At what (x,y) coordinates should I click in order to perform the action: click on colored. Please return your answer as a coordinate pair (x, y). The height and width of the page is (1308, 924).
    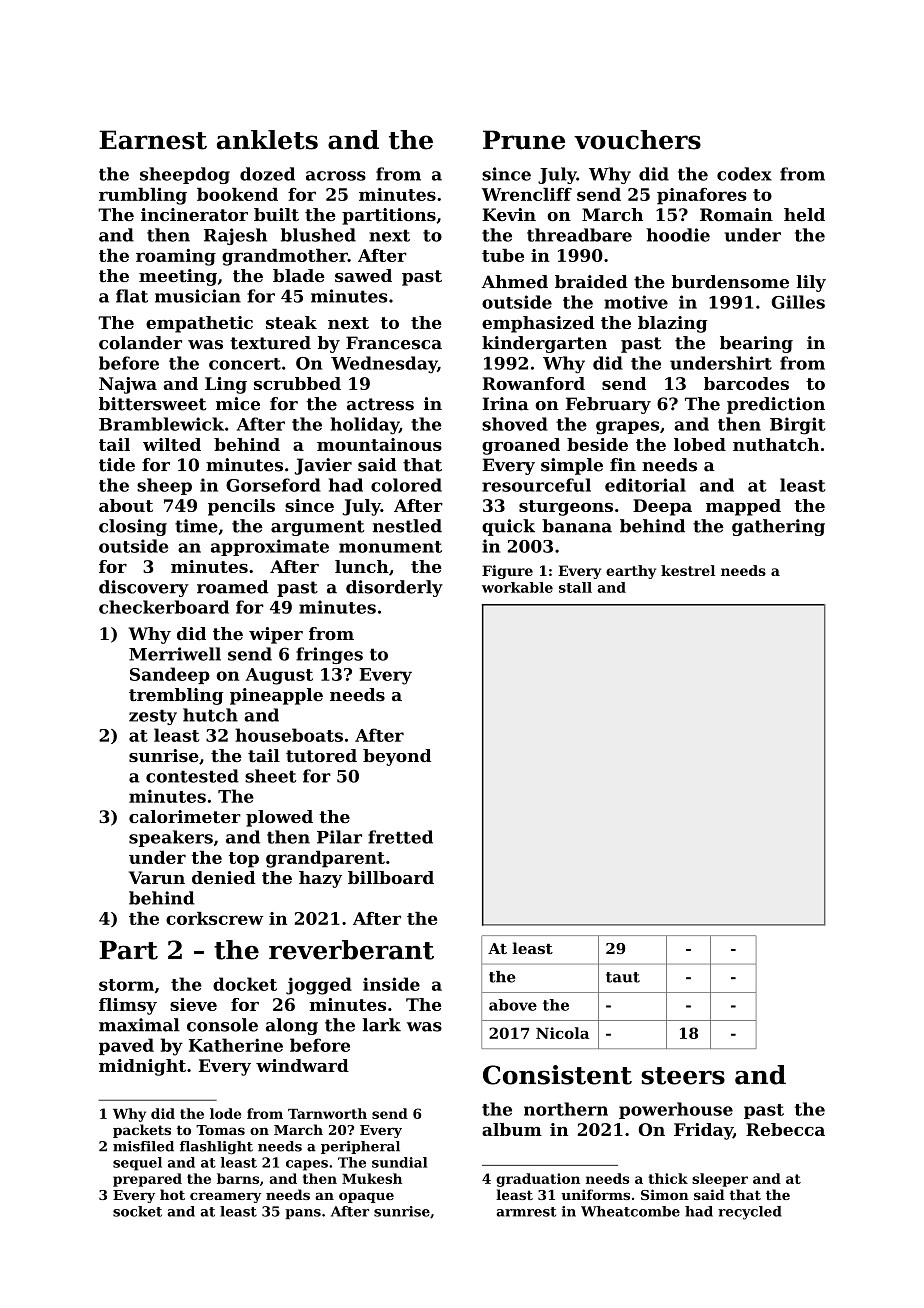
    Looking at the image, I should click on (406, 485).
